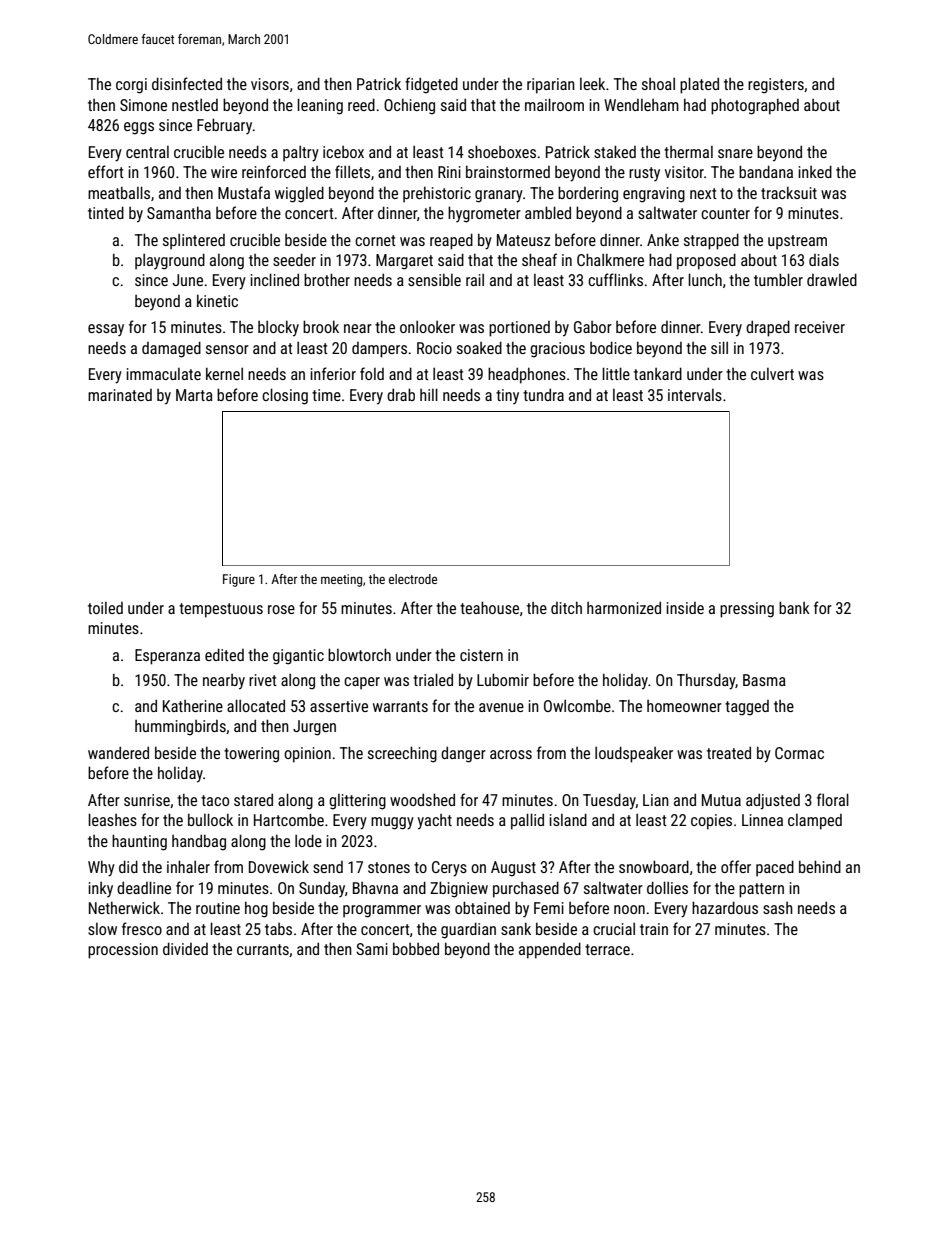 Image resolution: width=952 pixels, height=1233 pixels. What do you see at coordinates (685, 608) in the page?
I see `inside` at bounding box center [685, 608].
